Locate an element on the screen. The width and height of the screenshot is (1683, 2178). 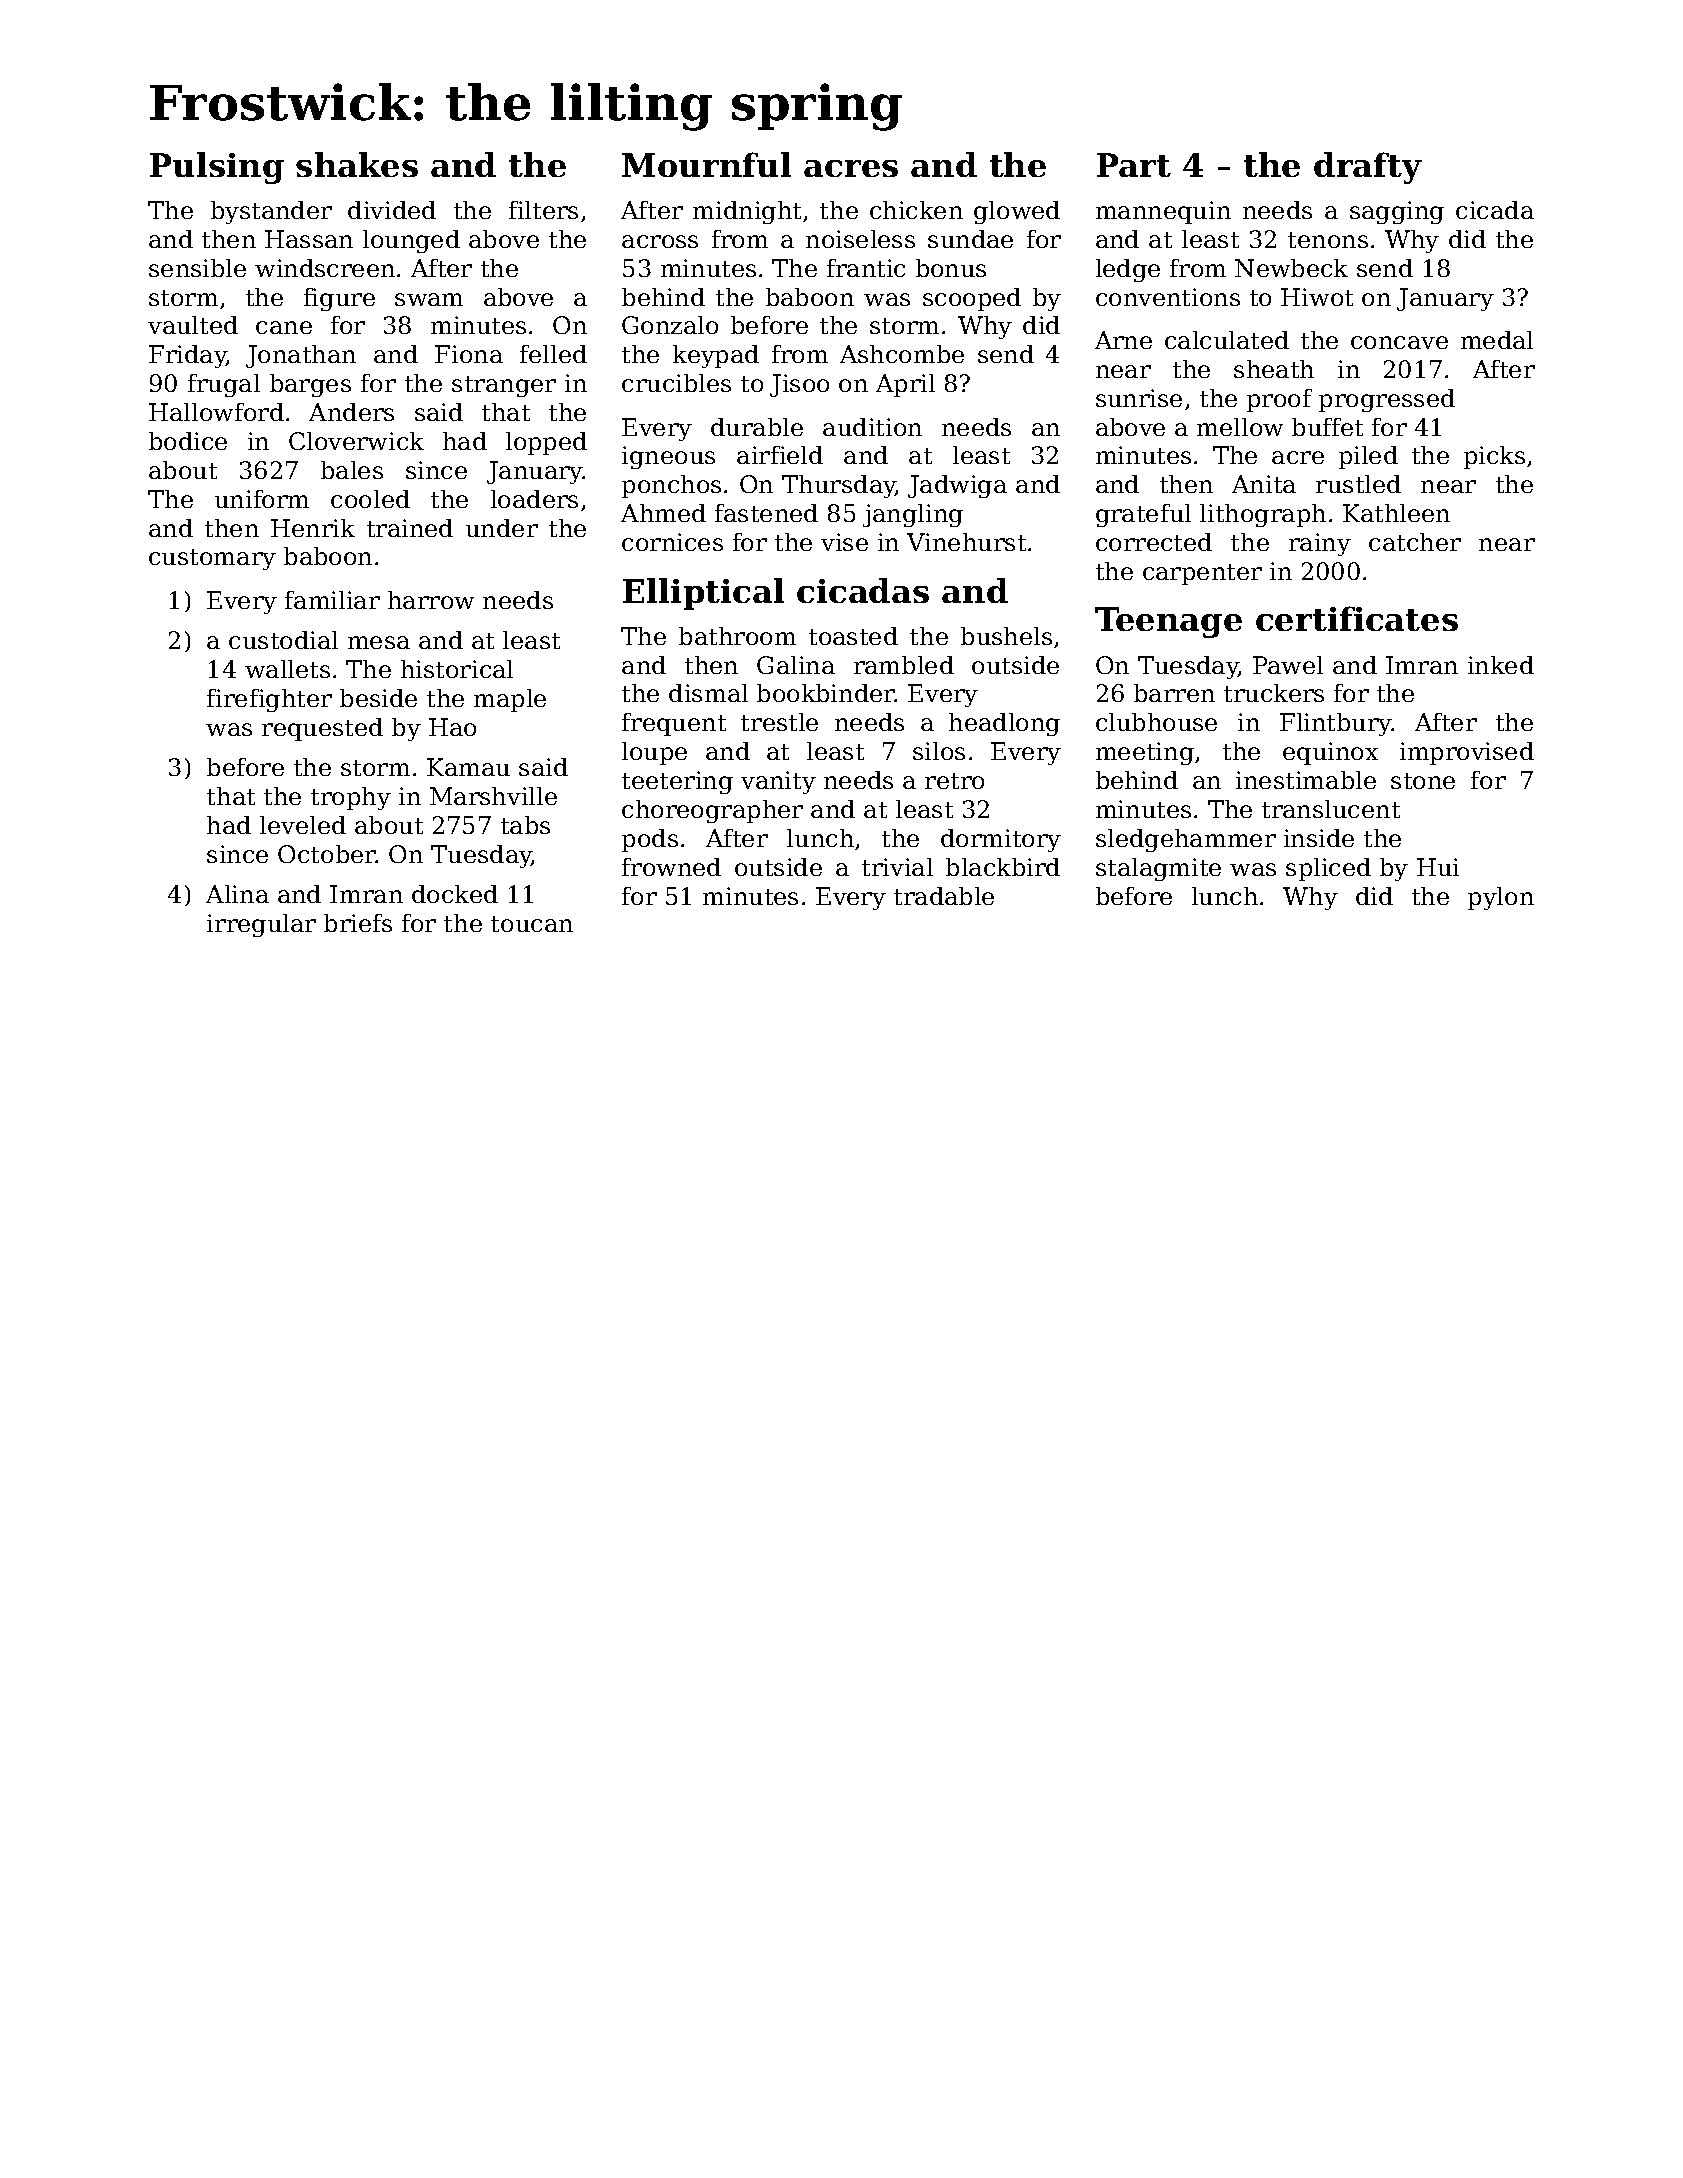
Pulsing is located at coordinates (217, 168).
